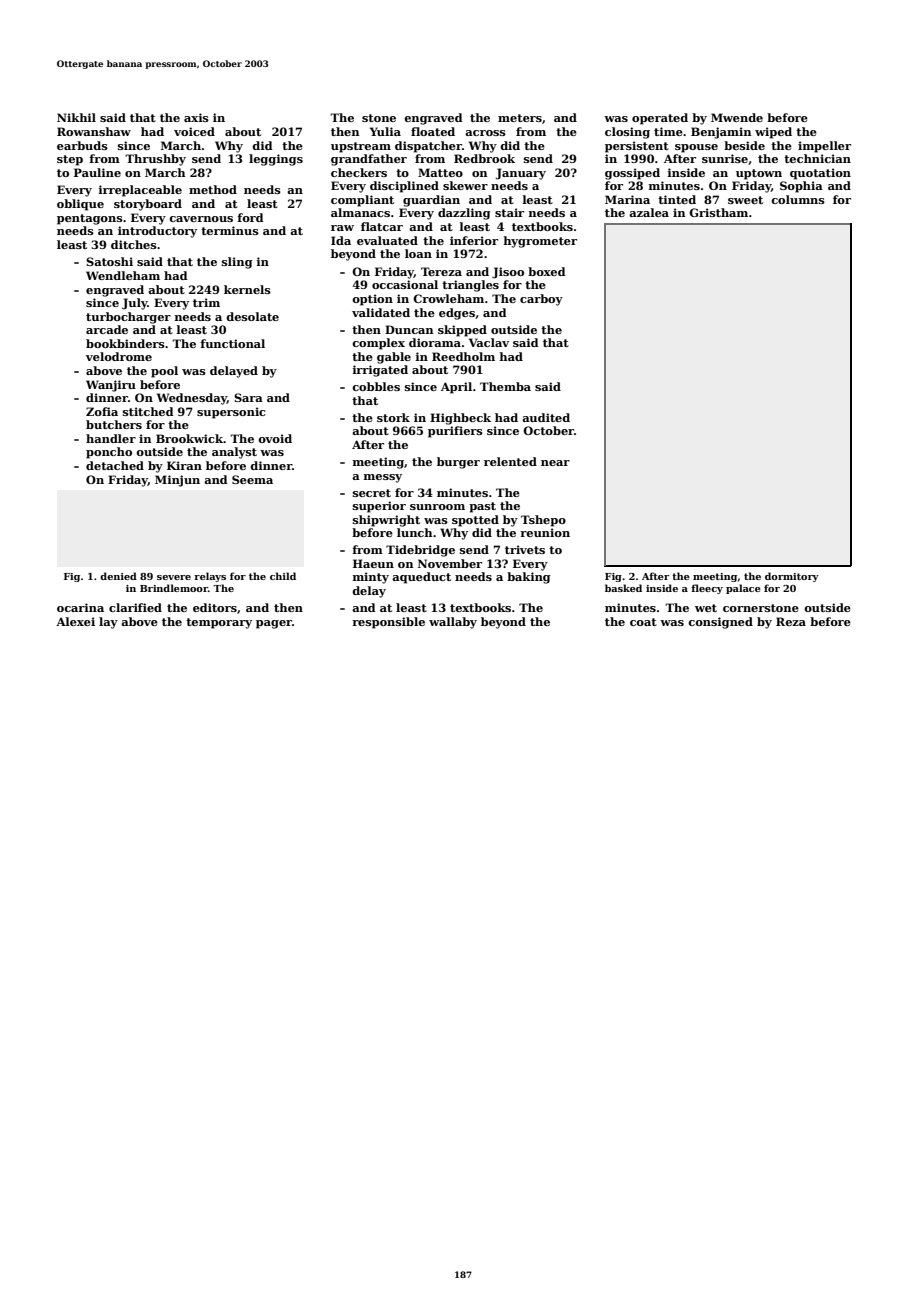 This screenshot has width=908, height=1316. I want to click on arcade, so click(107, 329).
